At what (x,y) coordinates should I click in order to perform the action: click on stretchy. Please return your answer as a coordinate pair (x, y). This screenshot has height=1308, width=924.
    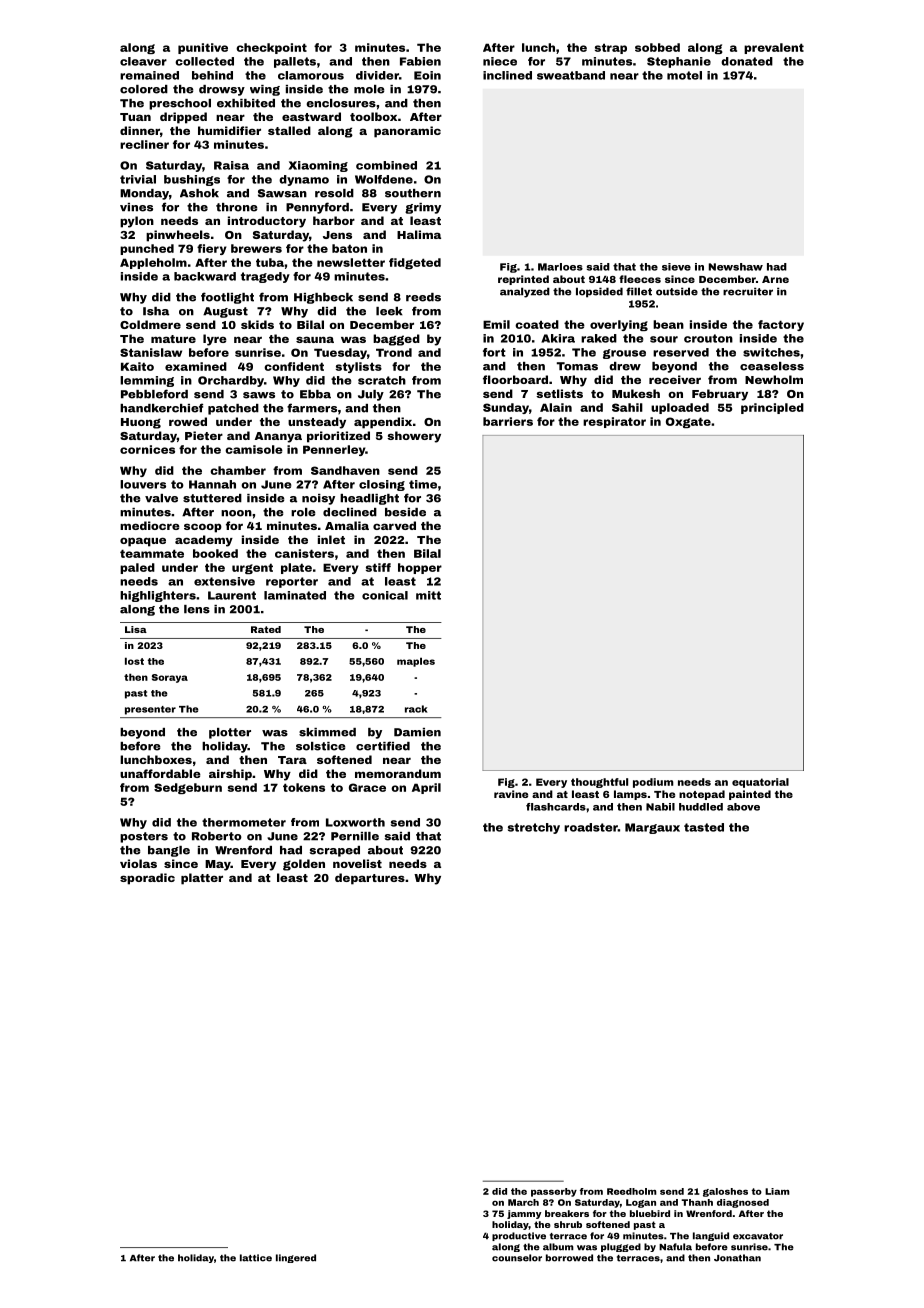
    Looking at the image, I should click on (534, 828).
